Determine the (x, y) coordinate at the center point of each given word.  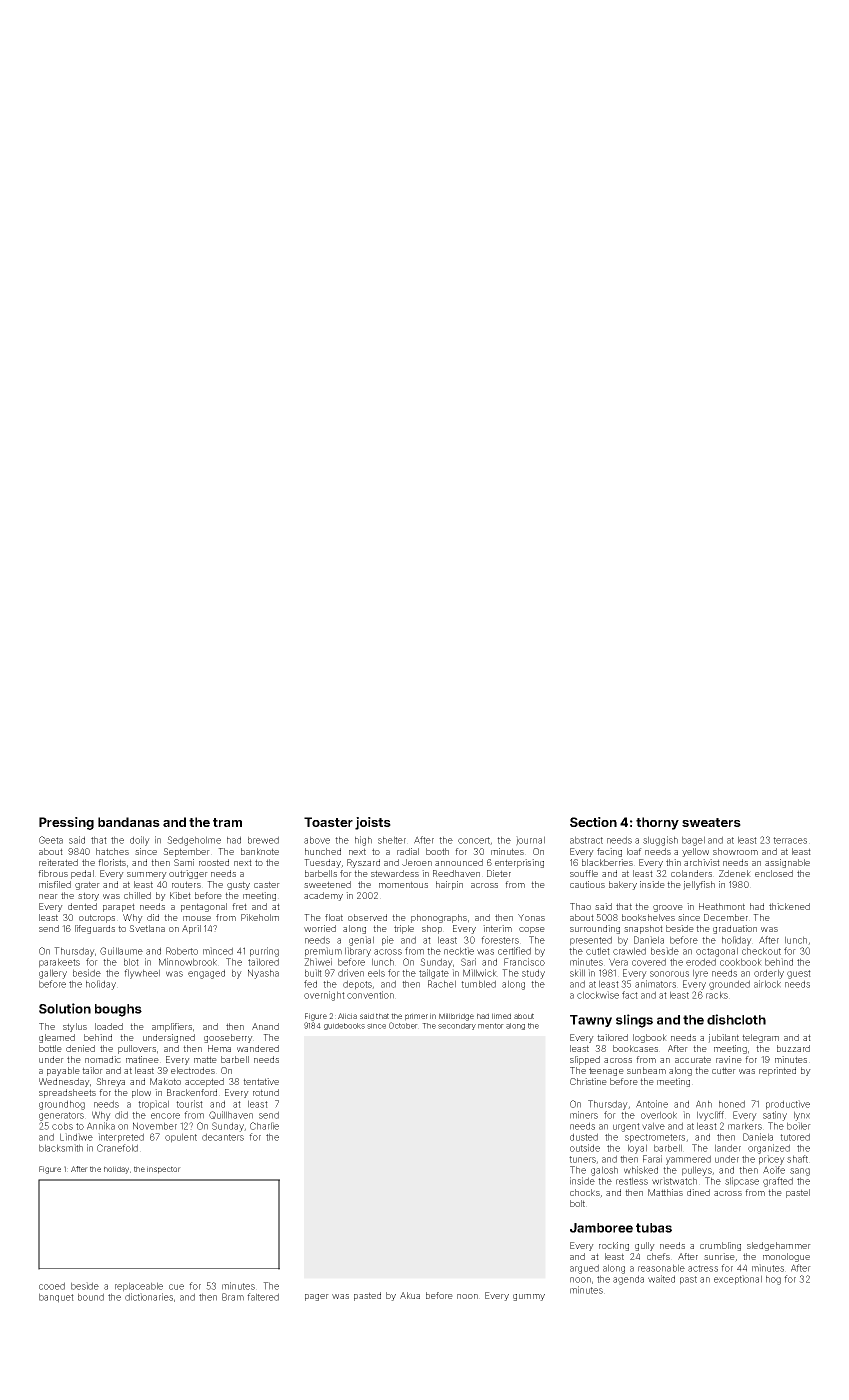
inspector (164, 1170)
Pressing (66, 823)
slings (634, 1021)
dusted (584, 1137)
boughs (118, 1010)
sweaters (711, 822)
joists (373, 823)
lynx (802, 1116)
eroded (701, 962)
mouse (197, 918)
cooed (52, 1286)
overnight (324, 996)
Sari (468, 962)
